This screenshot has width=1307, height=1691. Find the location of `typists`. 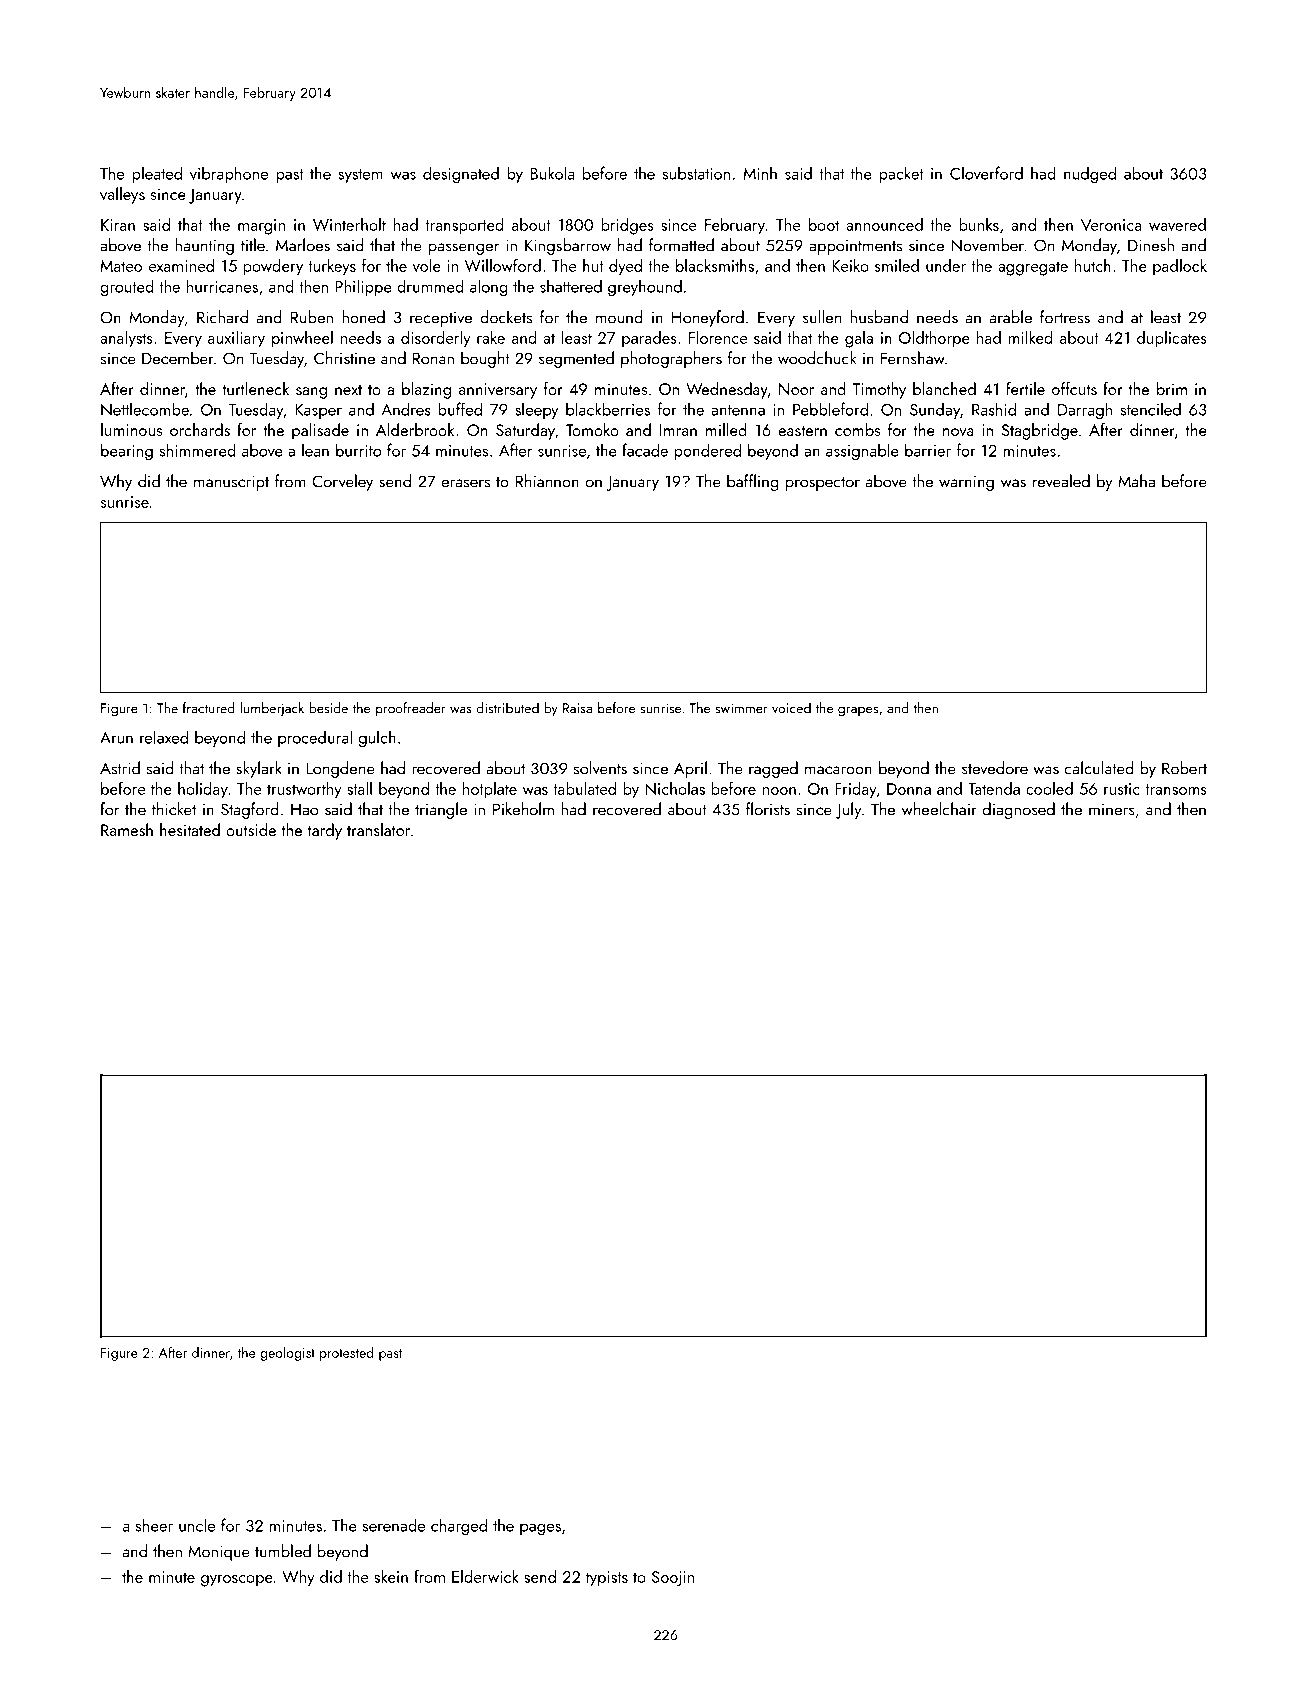

typists is located at coordinates (607, 1579).
